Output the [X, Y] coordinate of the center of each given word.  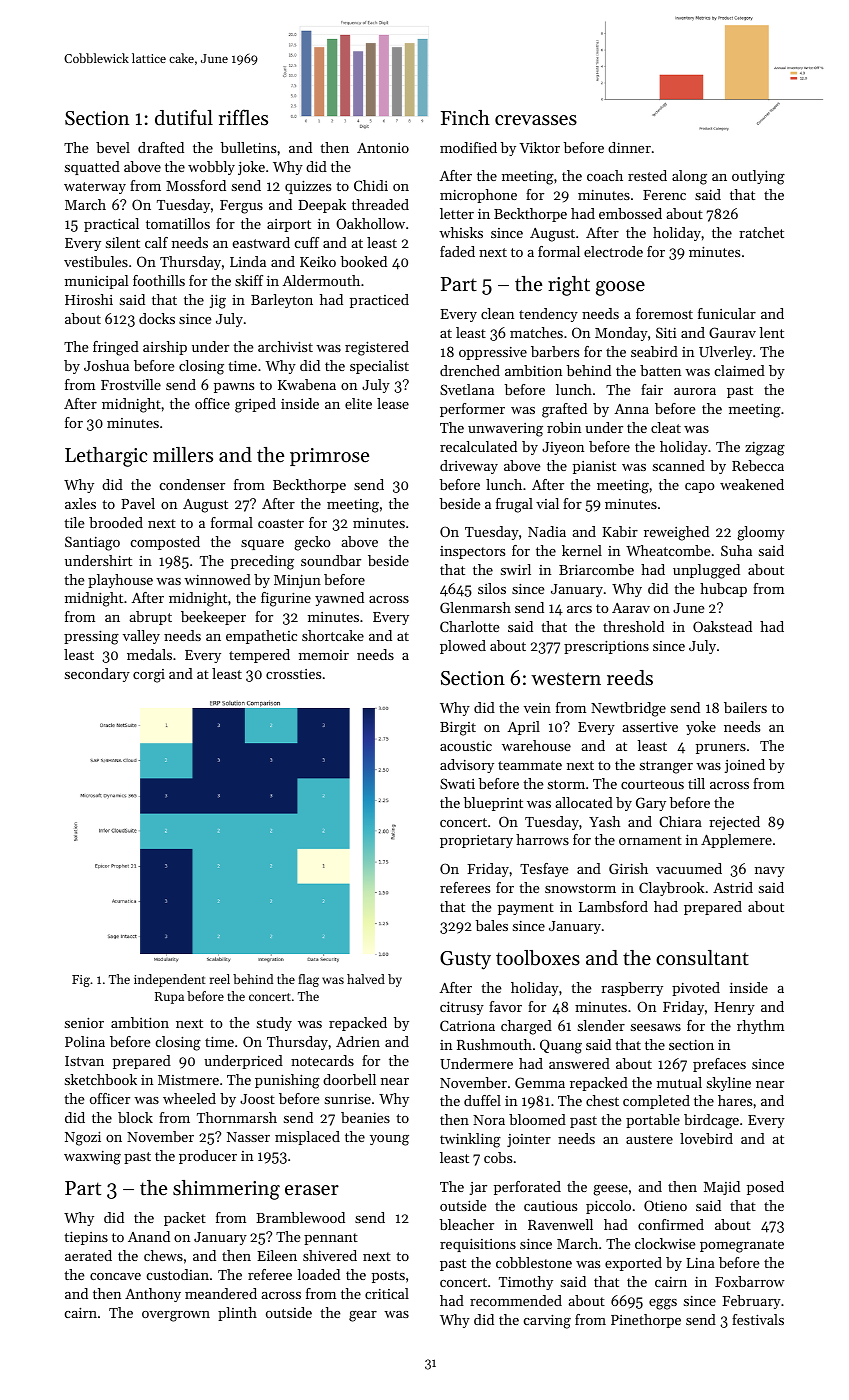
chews [163, 1255]
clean [497, 313]
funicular [727, 313]
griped [255, 405]
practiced [379, 301]
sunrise [348, 1099]
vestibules [96, 261]
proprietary [476, 841]
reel [220, 979]
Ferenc [664, 195]
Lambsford [613, 906]
